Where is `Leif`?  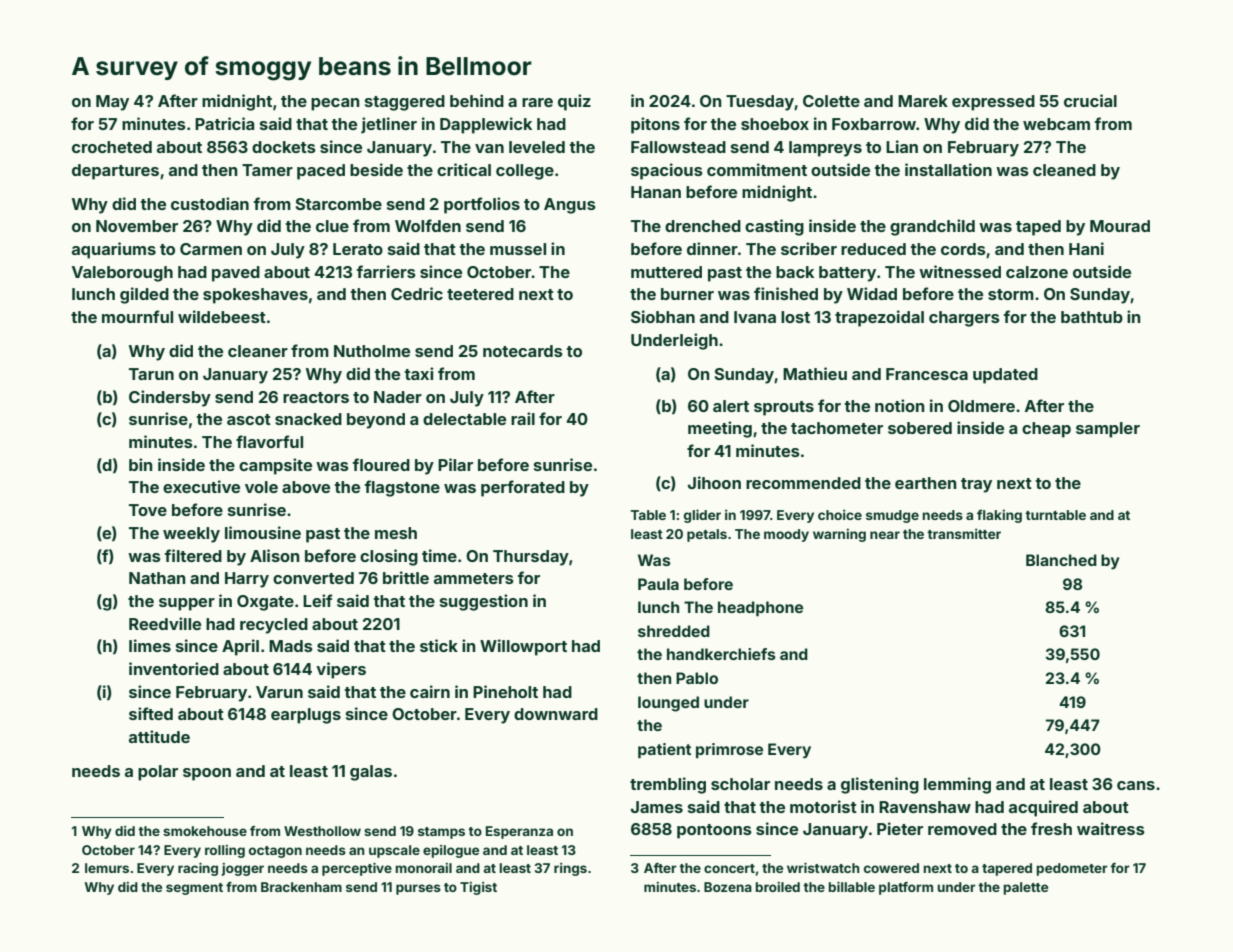 Leif is located at coordinates (318, 600).
